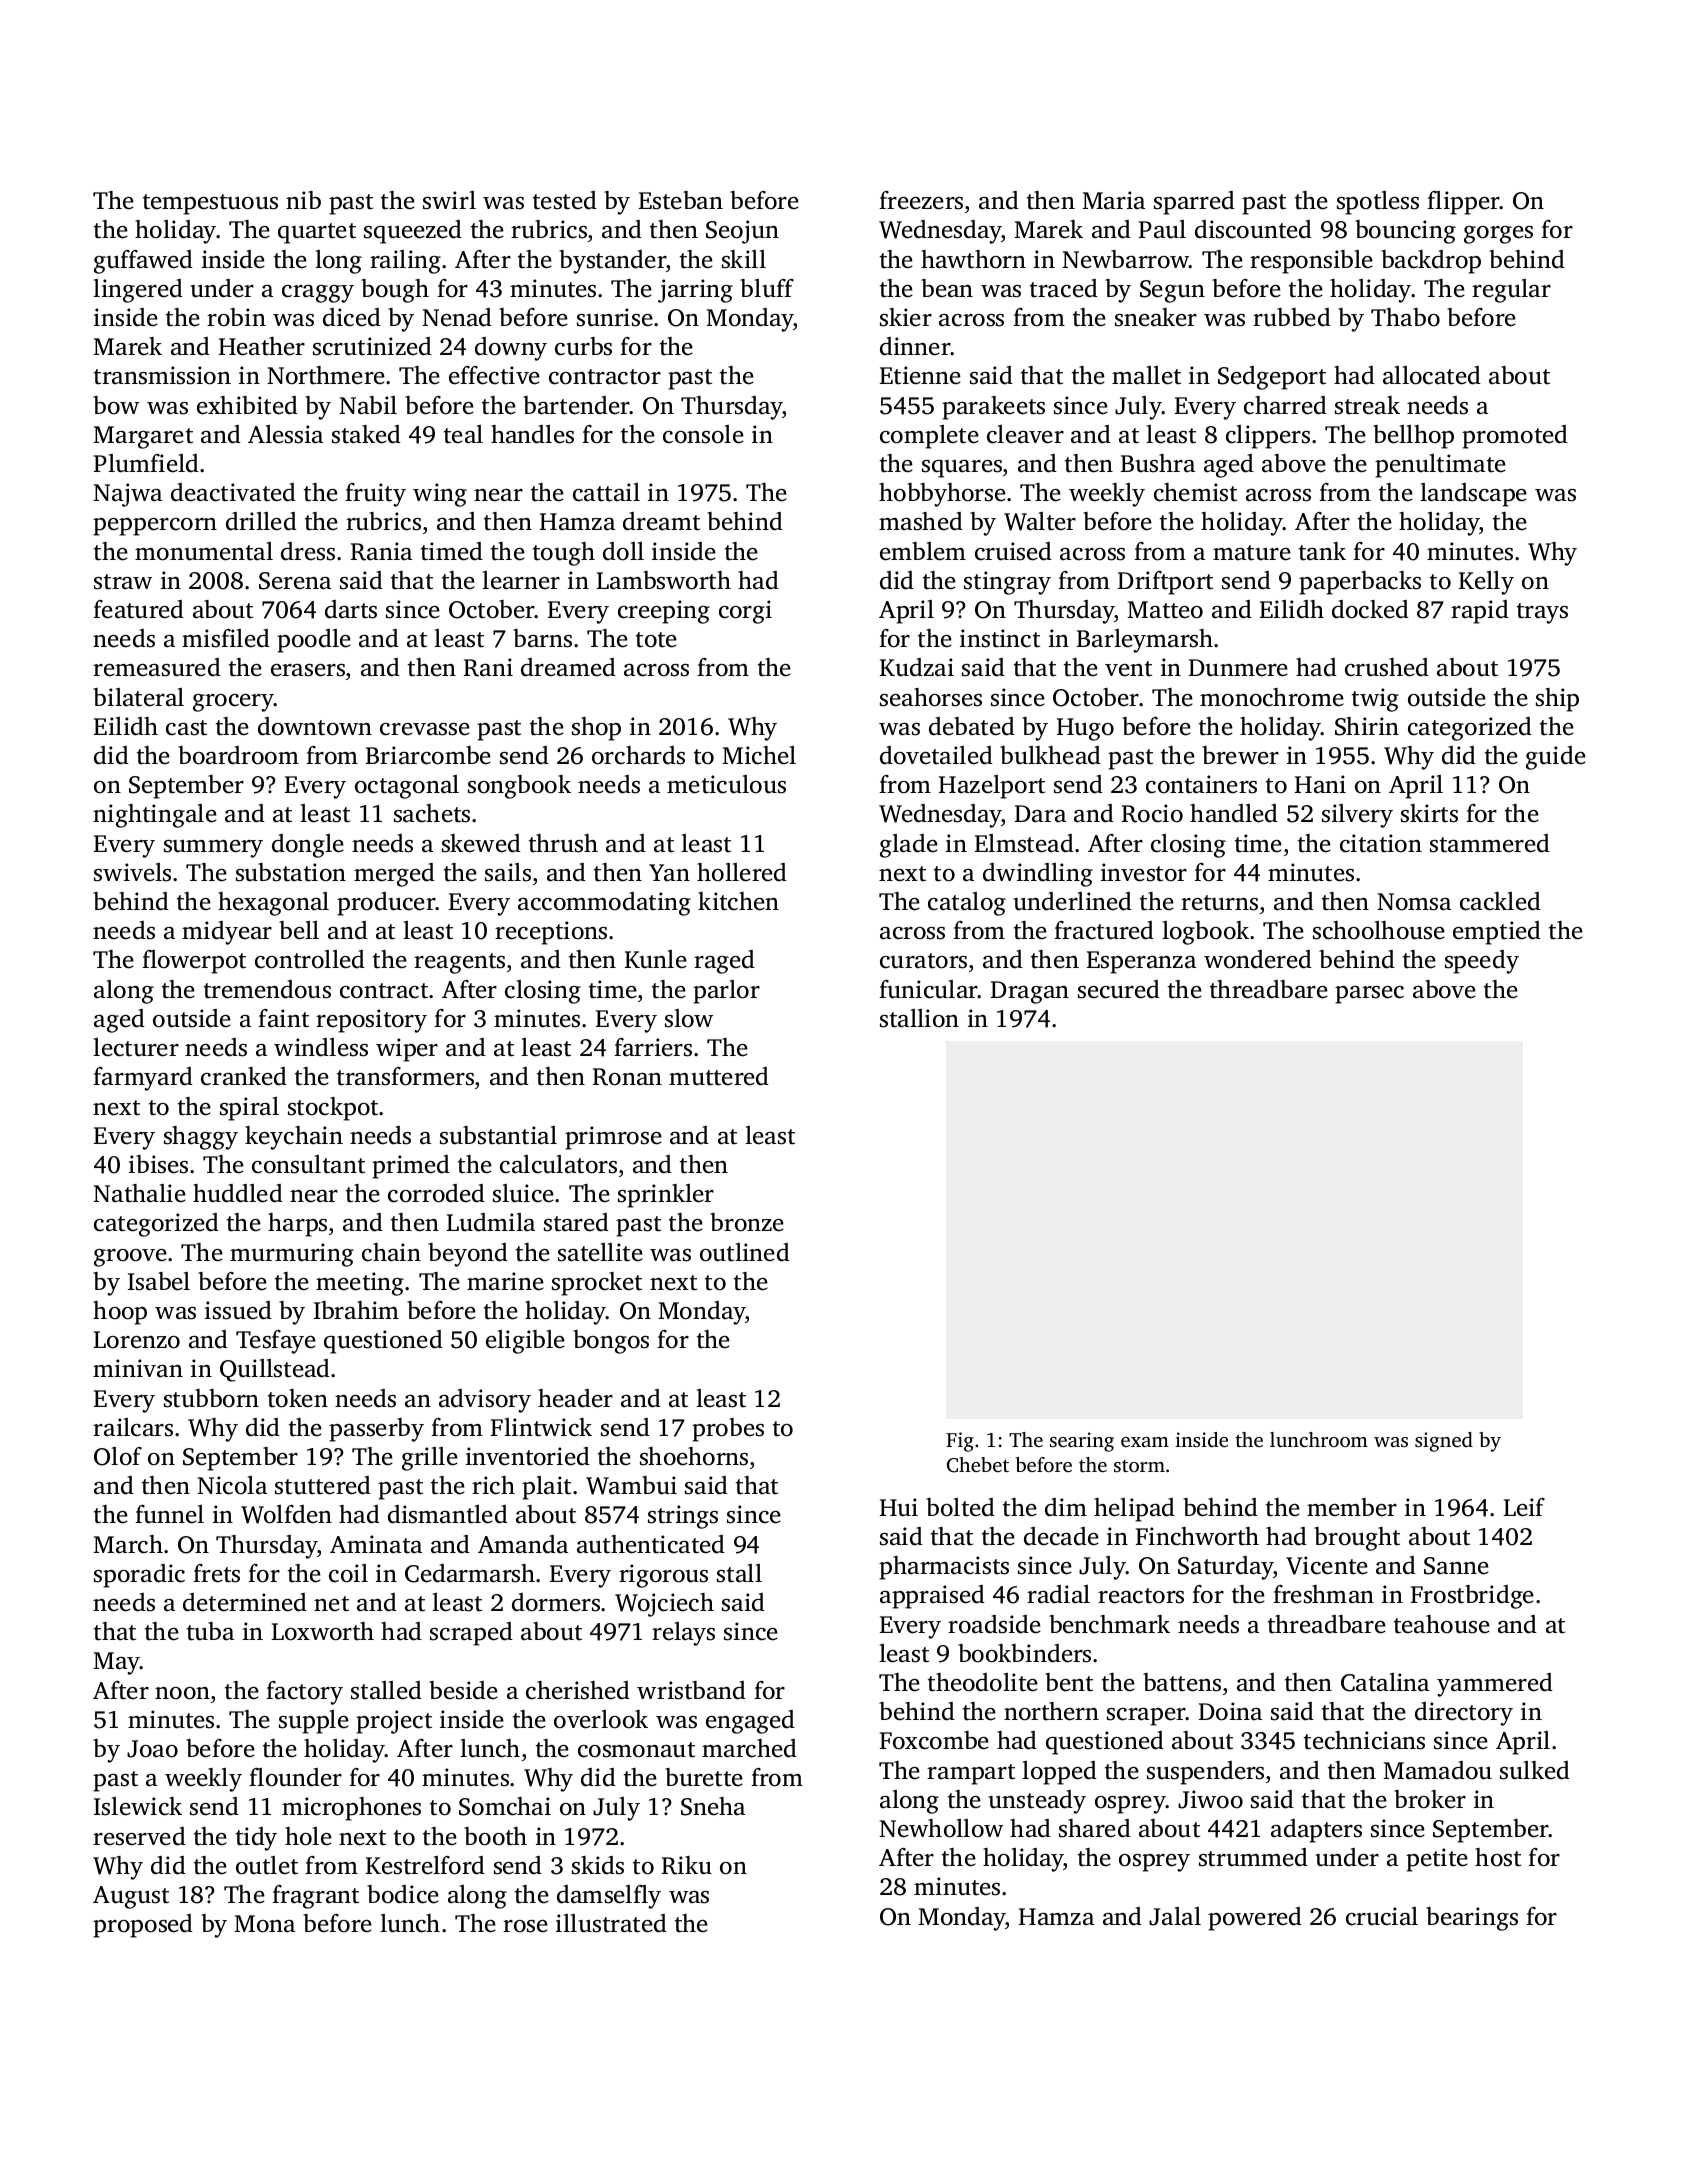  What do you see at coordinates (303, 200) in the screenshot?
I see `nib` at bounding box center [303, 200].
